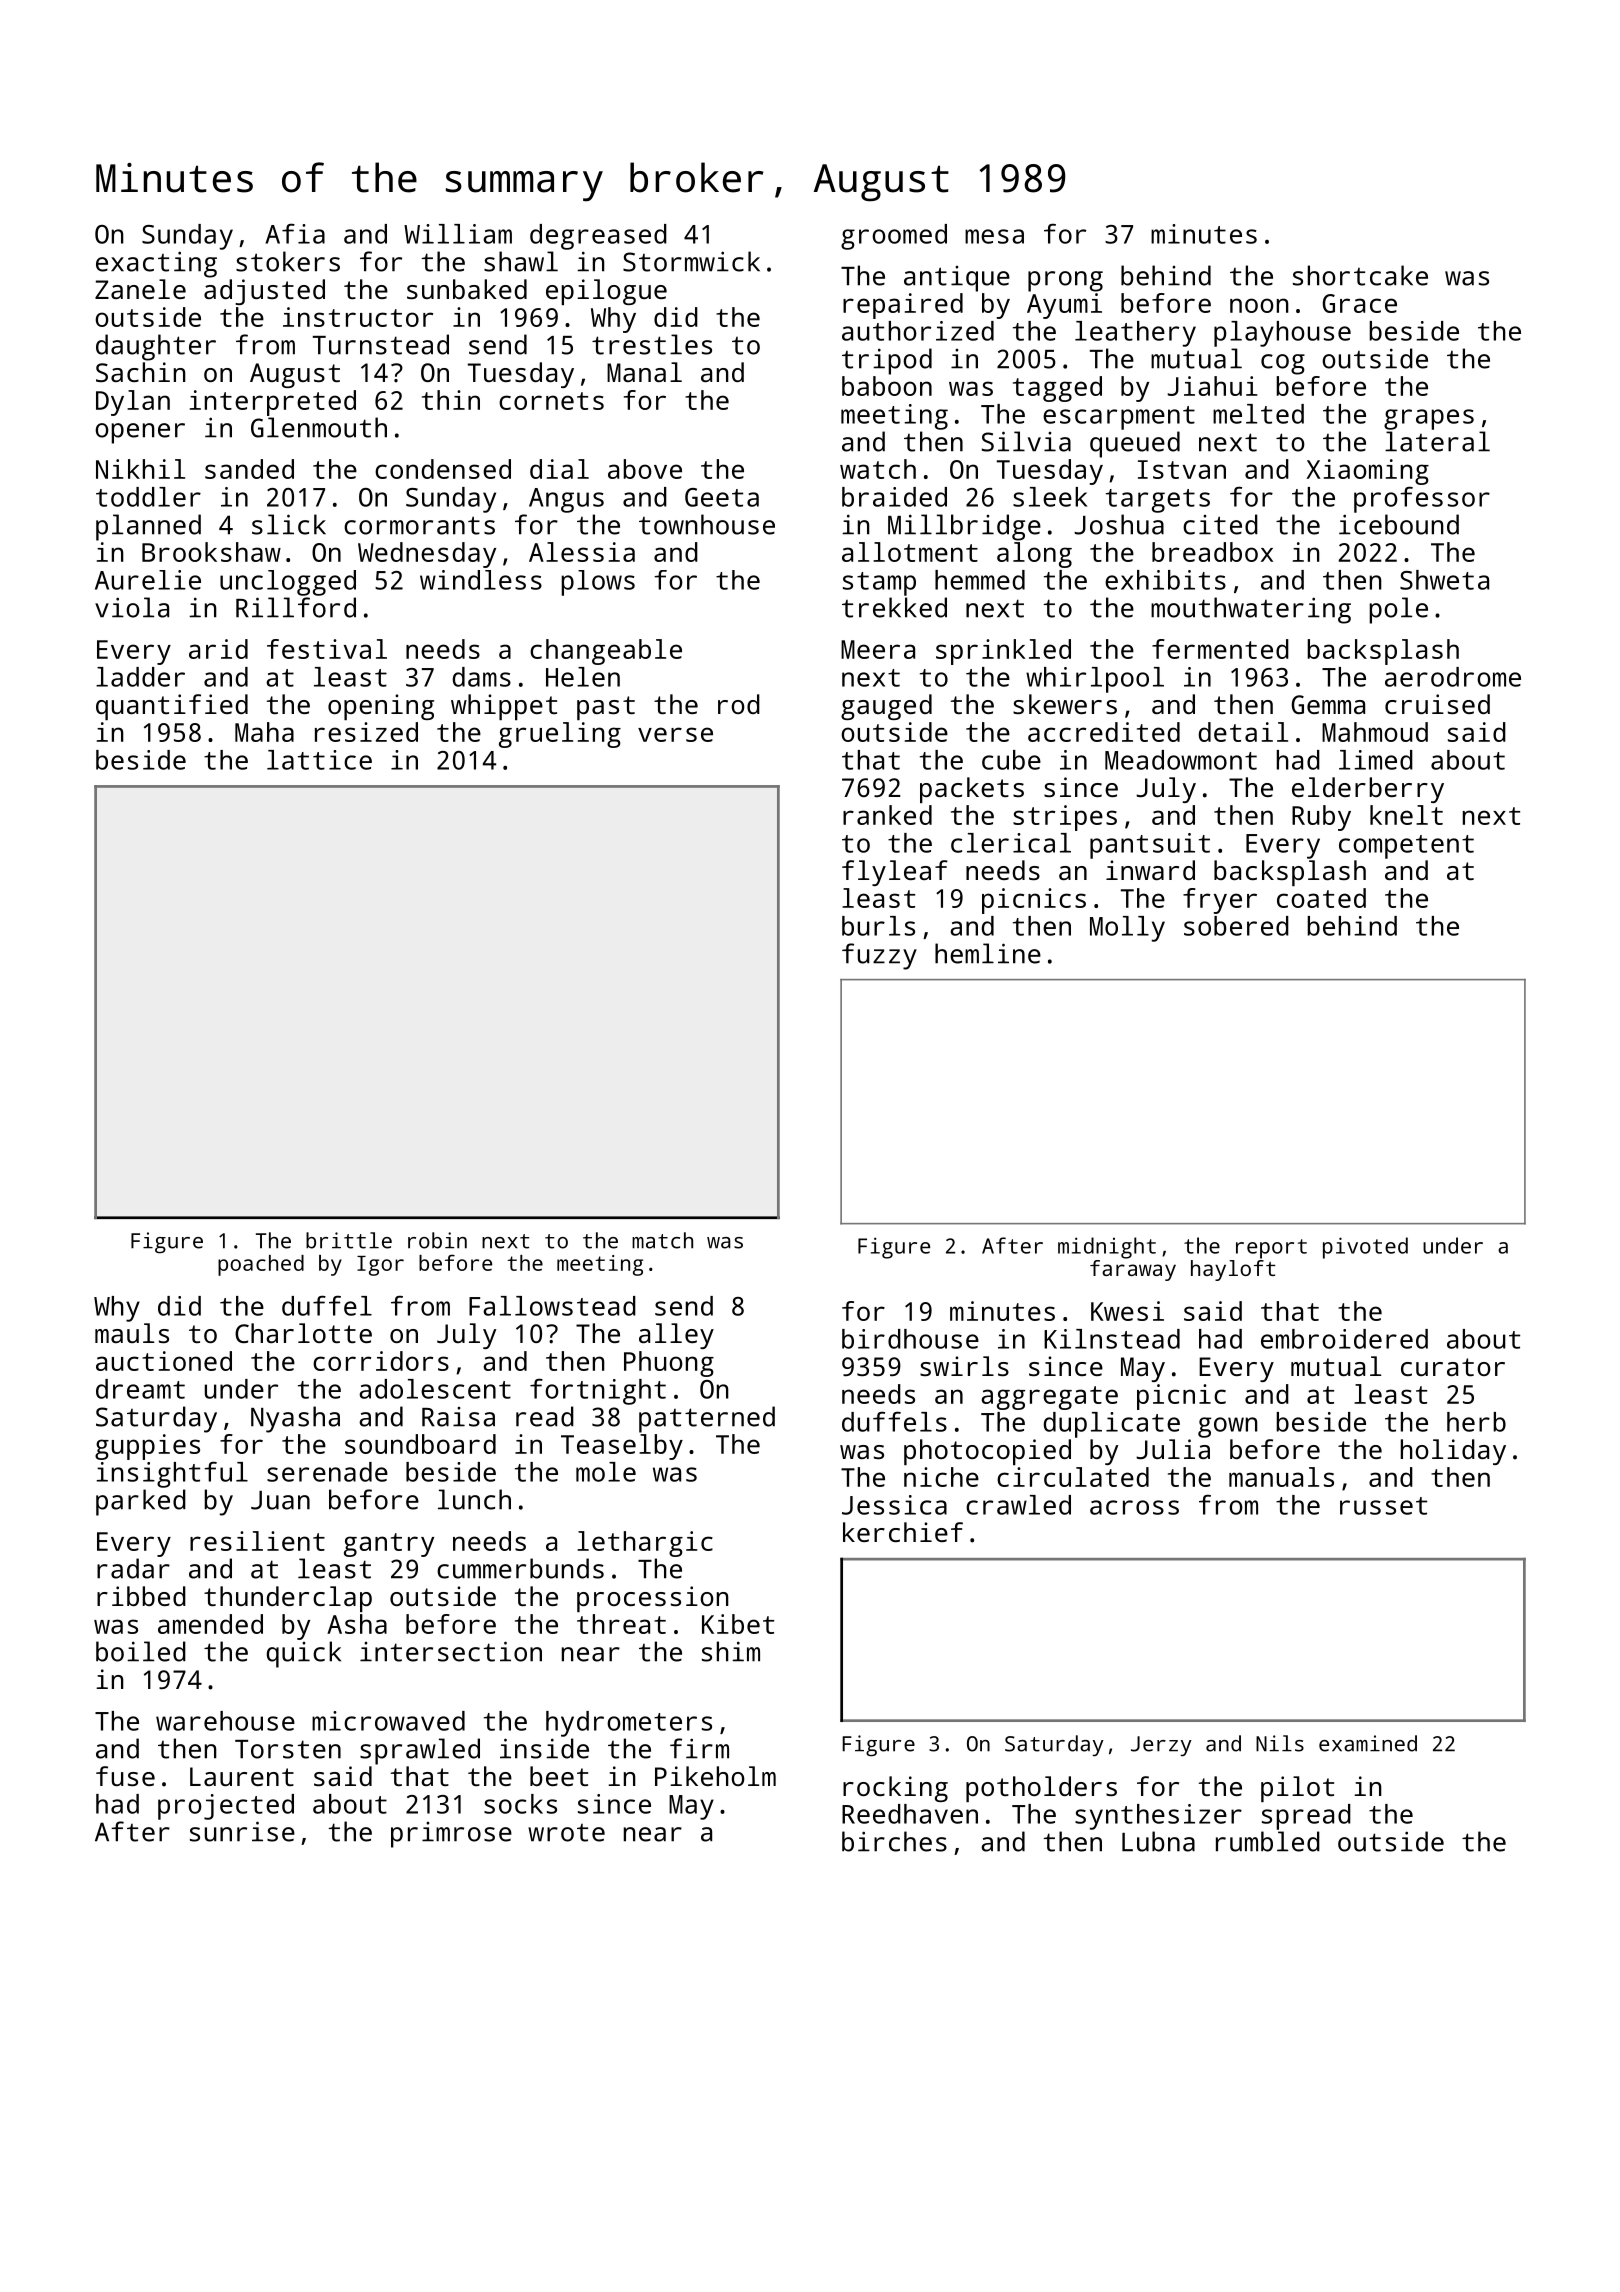 This document has width=1620, height=2292. What do you see at coordinates (451, 1835) in the document?
I see `primrose` at bounding box center [451, 1835].
